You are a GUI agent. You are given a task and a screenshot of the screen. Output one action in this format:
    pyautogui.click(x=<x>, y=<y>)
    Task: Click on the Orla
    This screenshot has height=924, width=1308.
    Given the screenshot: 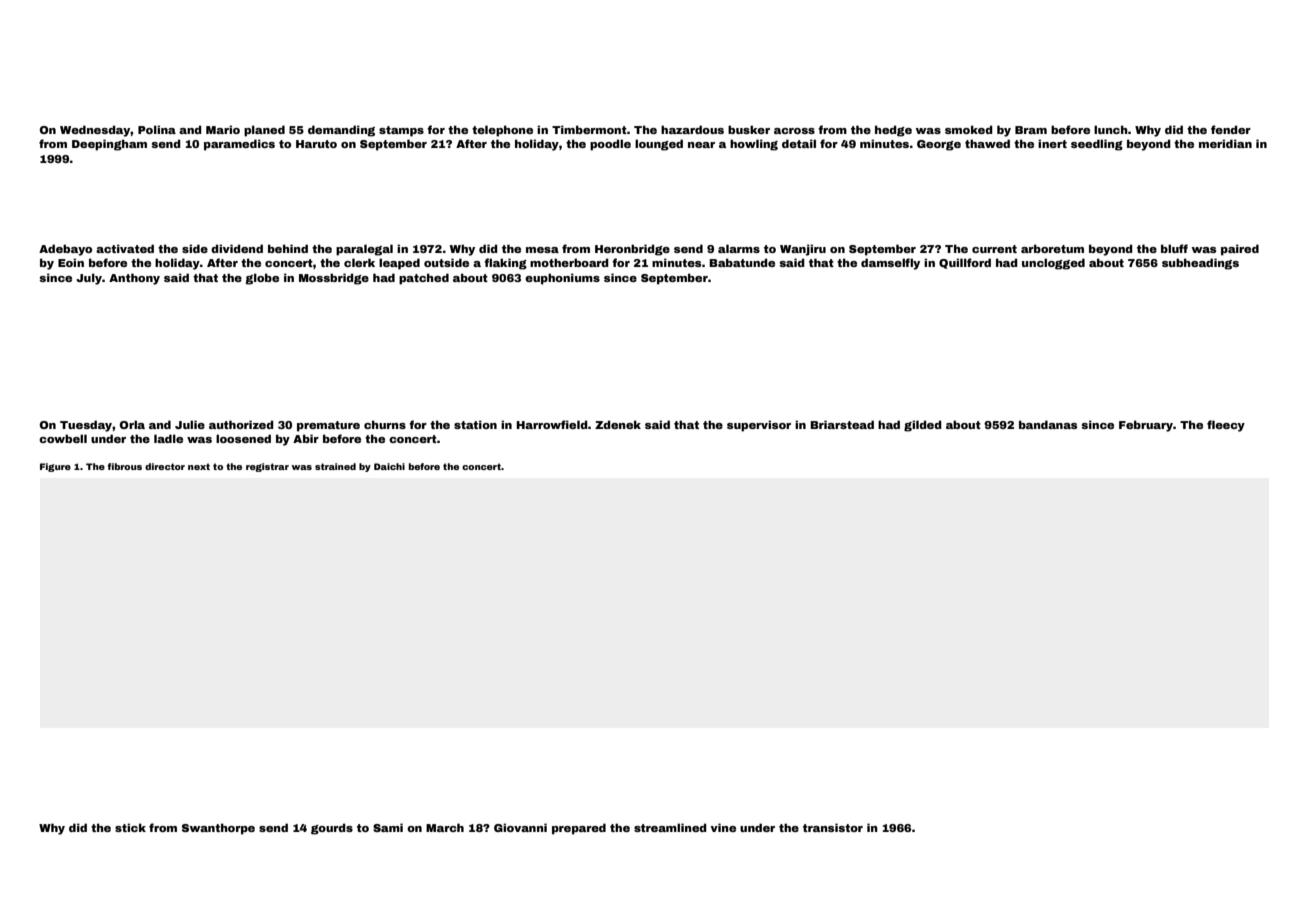 What is the action you would take?
    pyautogui.click(x=132, y=424)
